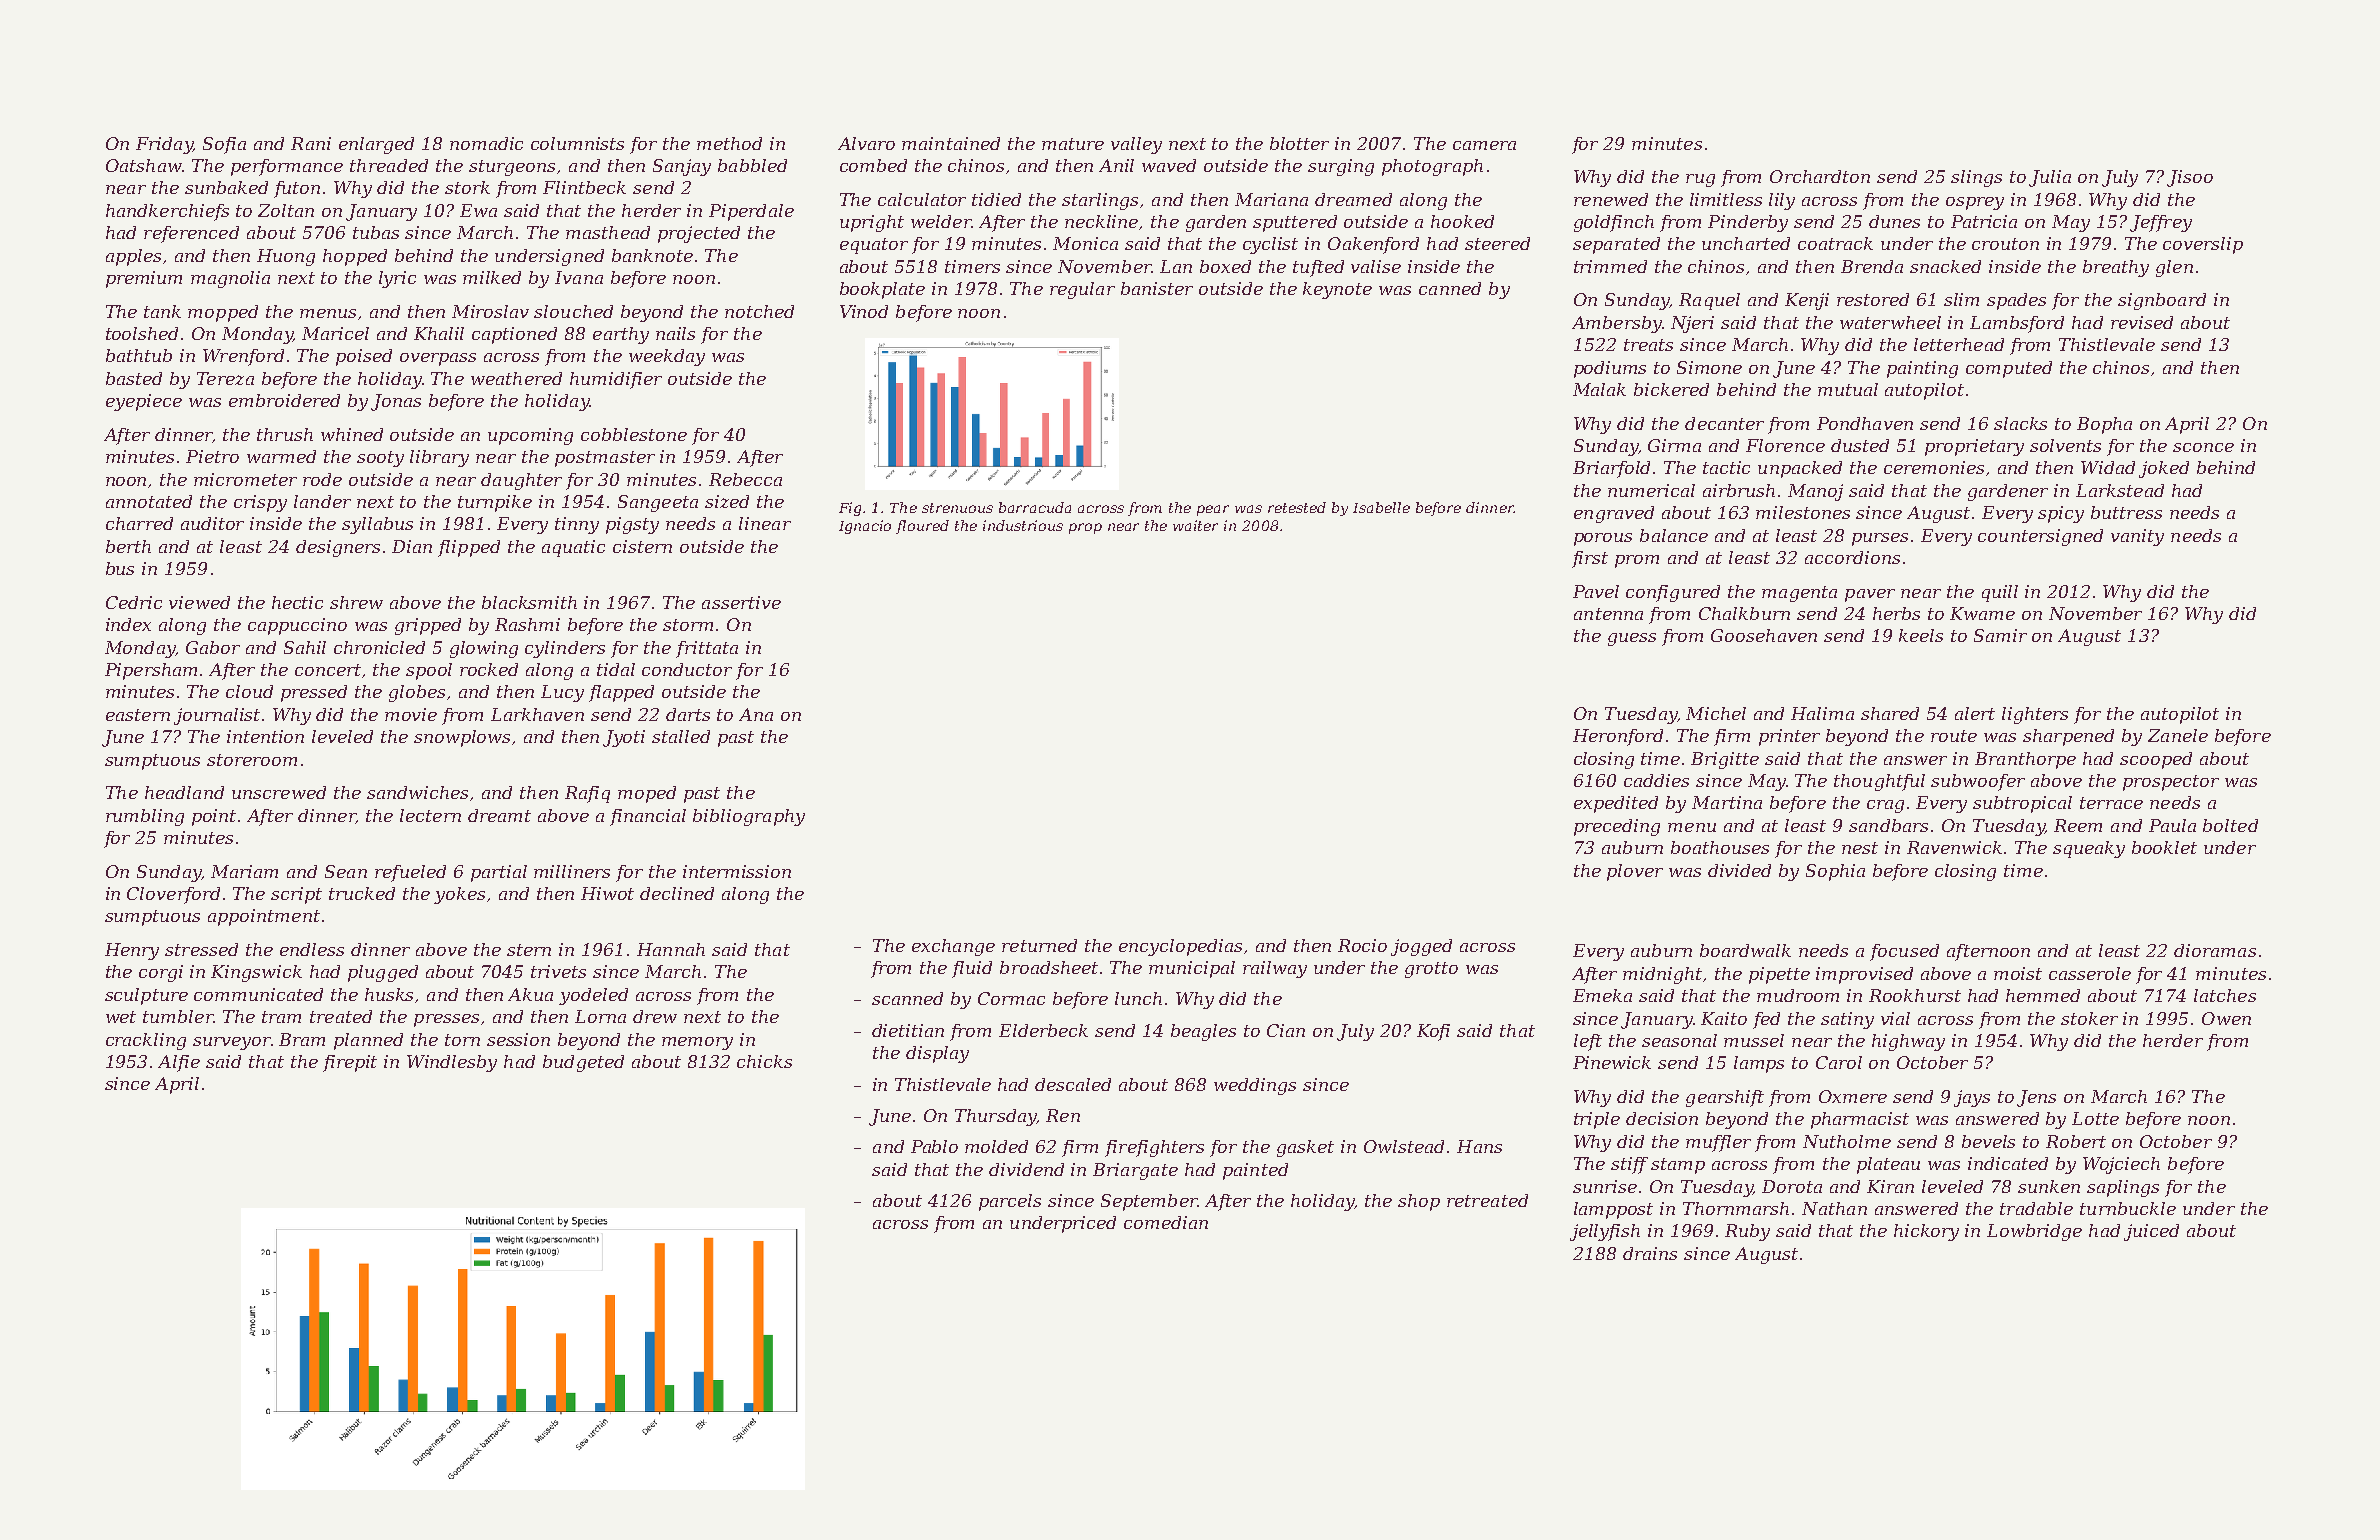  What do you see at coordinates (2178, 735) in the image?
I see `Zanele` at bounding box center [2178, 735].
